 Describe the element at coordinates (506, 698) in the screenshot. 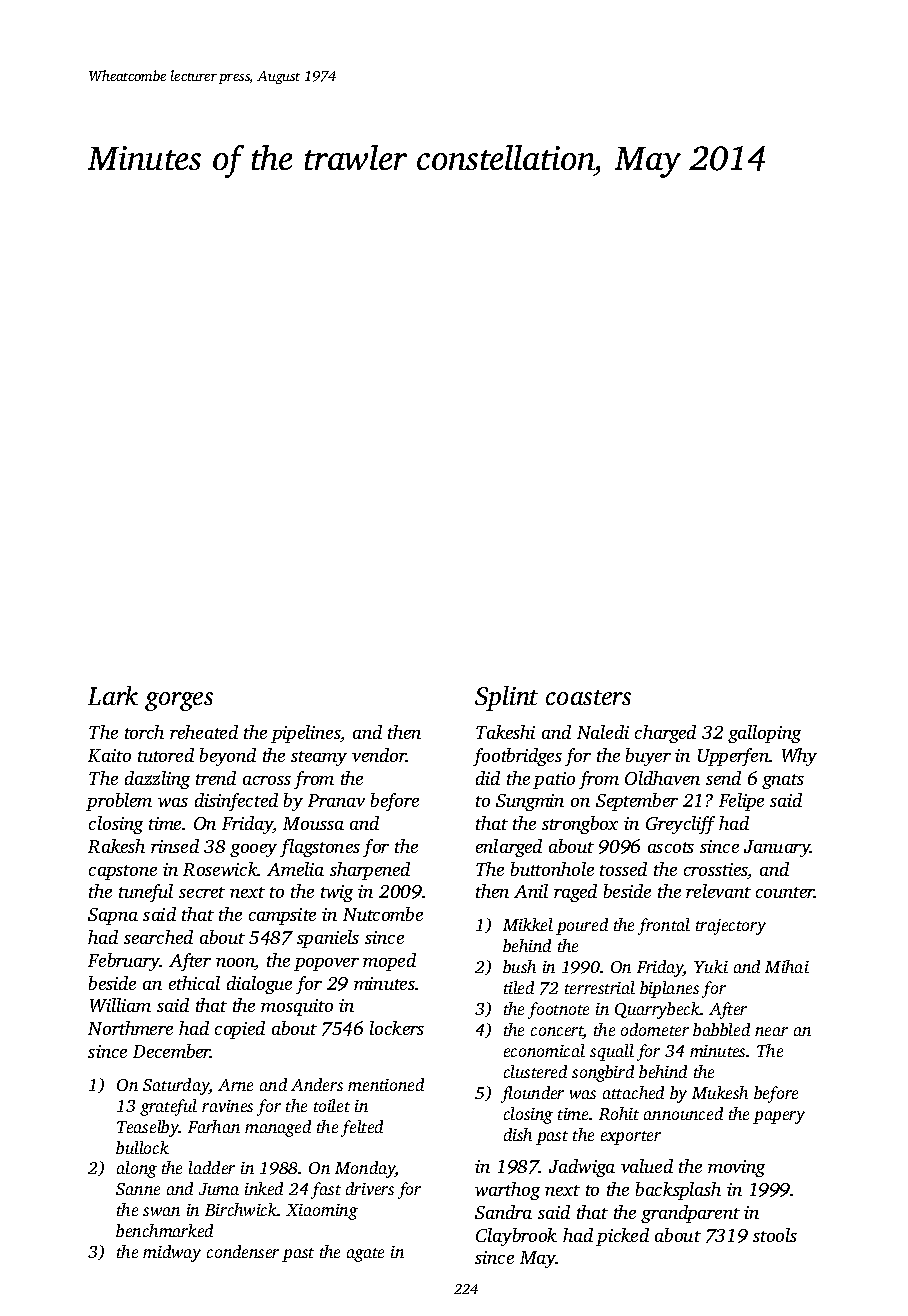

I see `Splint` at that location.
